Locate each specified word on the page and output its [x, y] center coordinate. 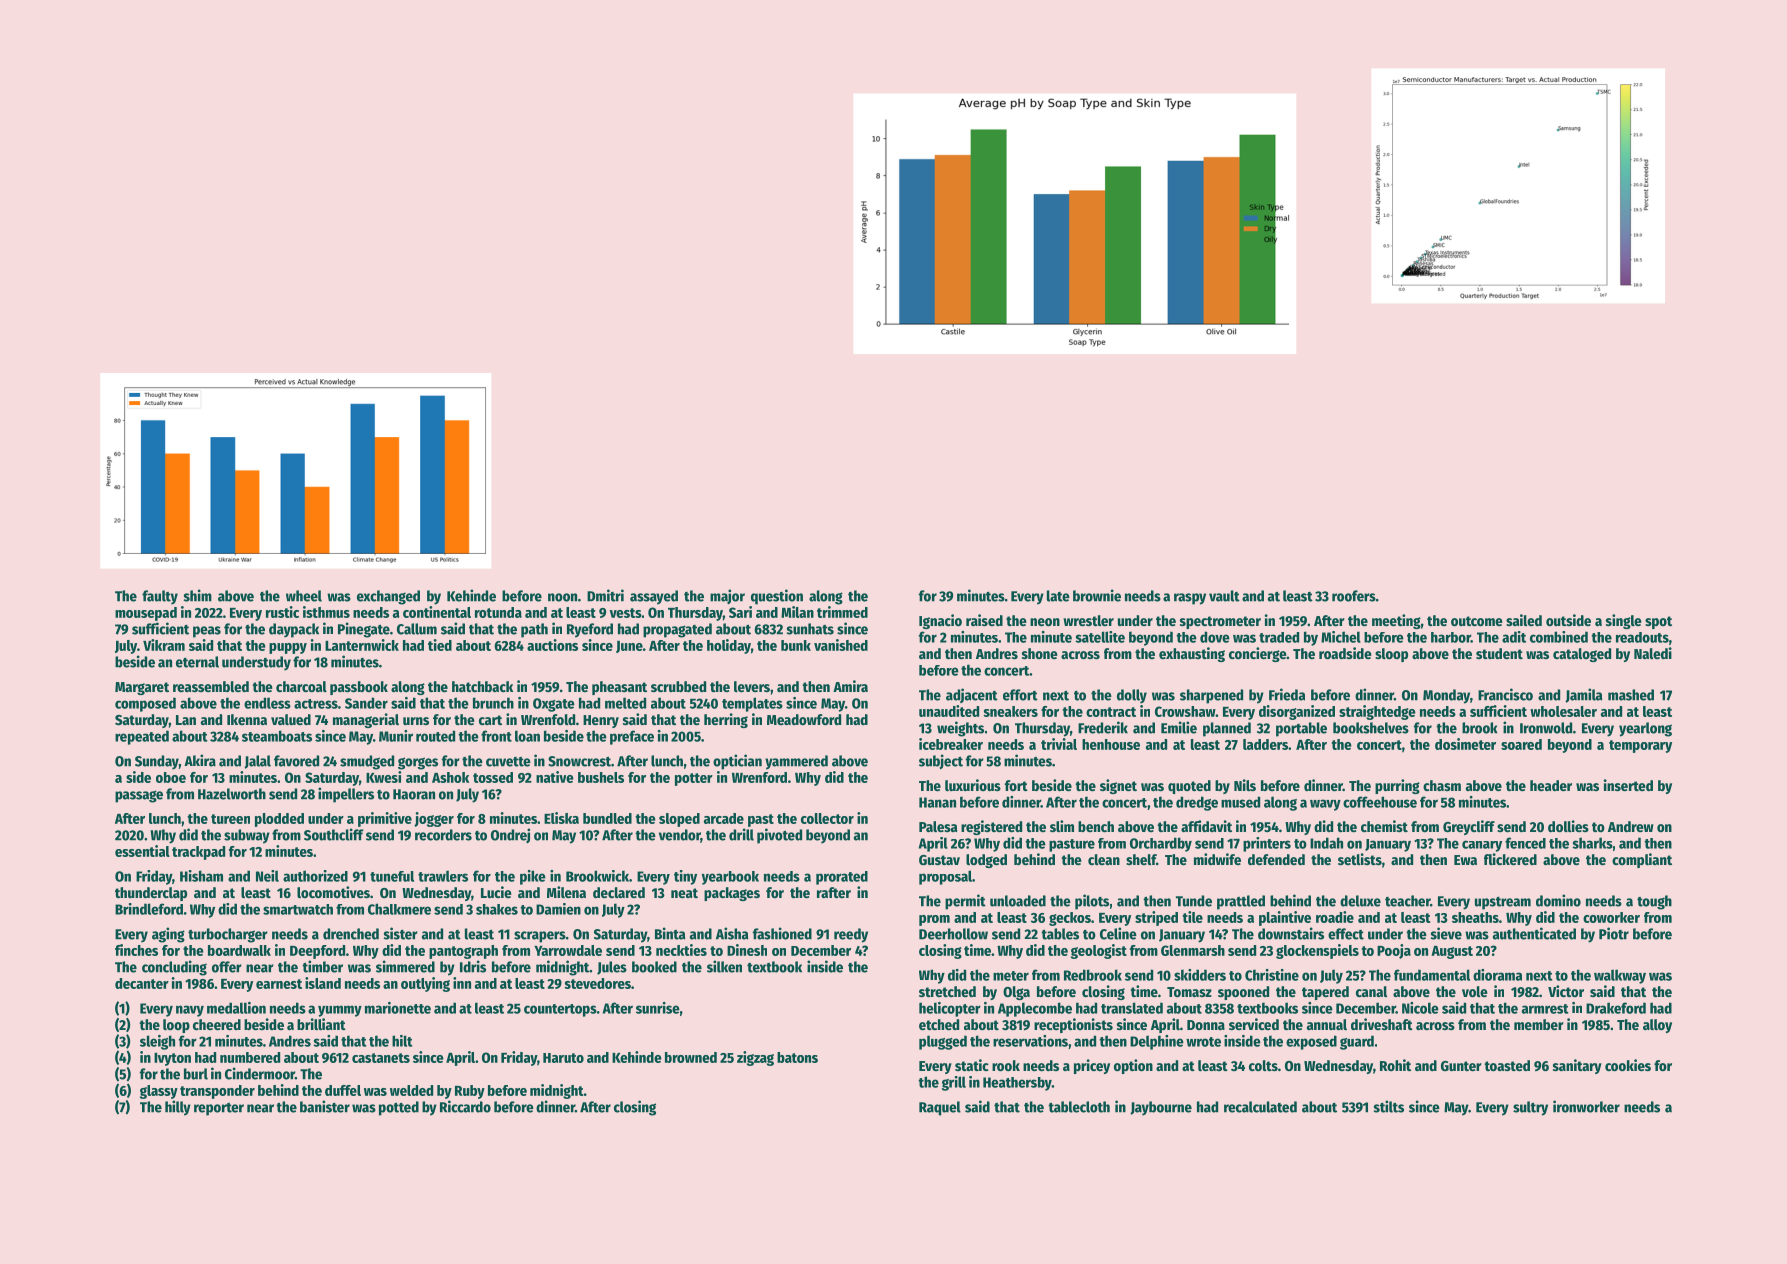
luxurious [973, 785]
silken [724, 966]
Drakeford [1616, 1008]
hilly [178, 1108]
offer [227, 967]
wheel [304, 596]
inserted [1628, 785]
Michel [1341, 637]
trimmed [842, 612]
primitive [385, 819]
